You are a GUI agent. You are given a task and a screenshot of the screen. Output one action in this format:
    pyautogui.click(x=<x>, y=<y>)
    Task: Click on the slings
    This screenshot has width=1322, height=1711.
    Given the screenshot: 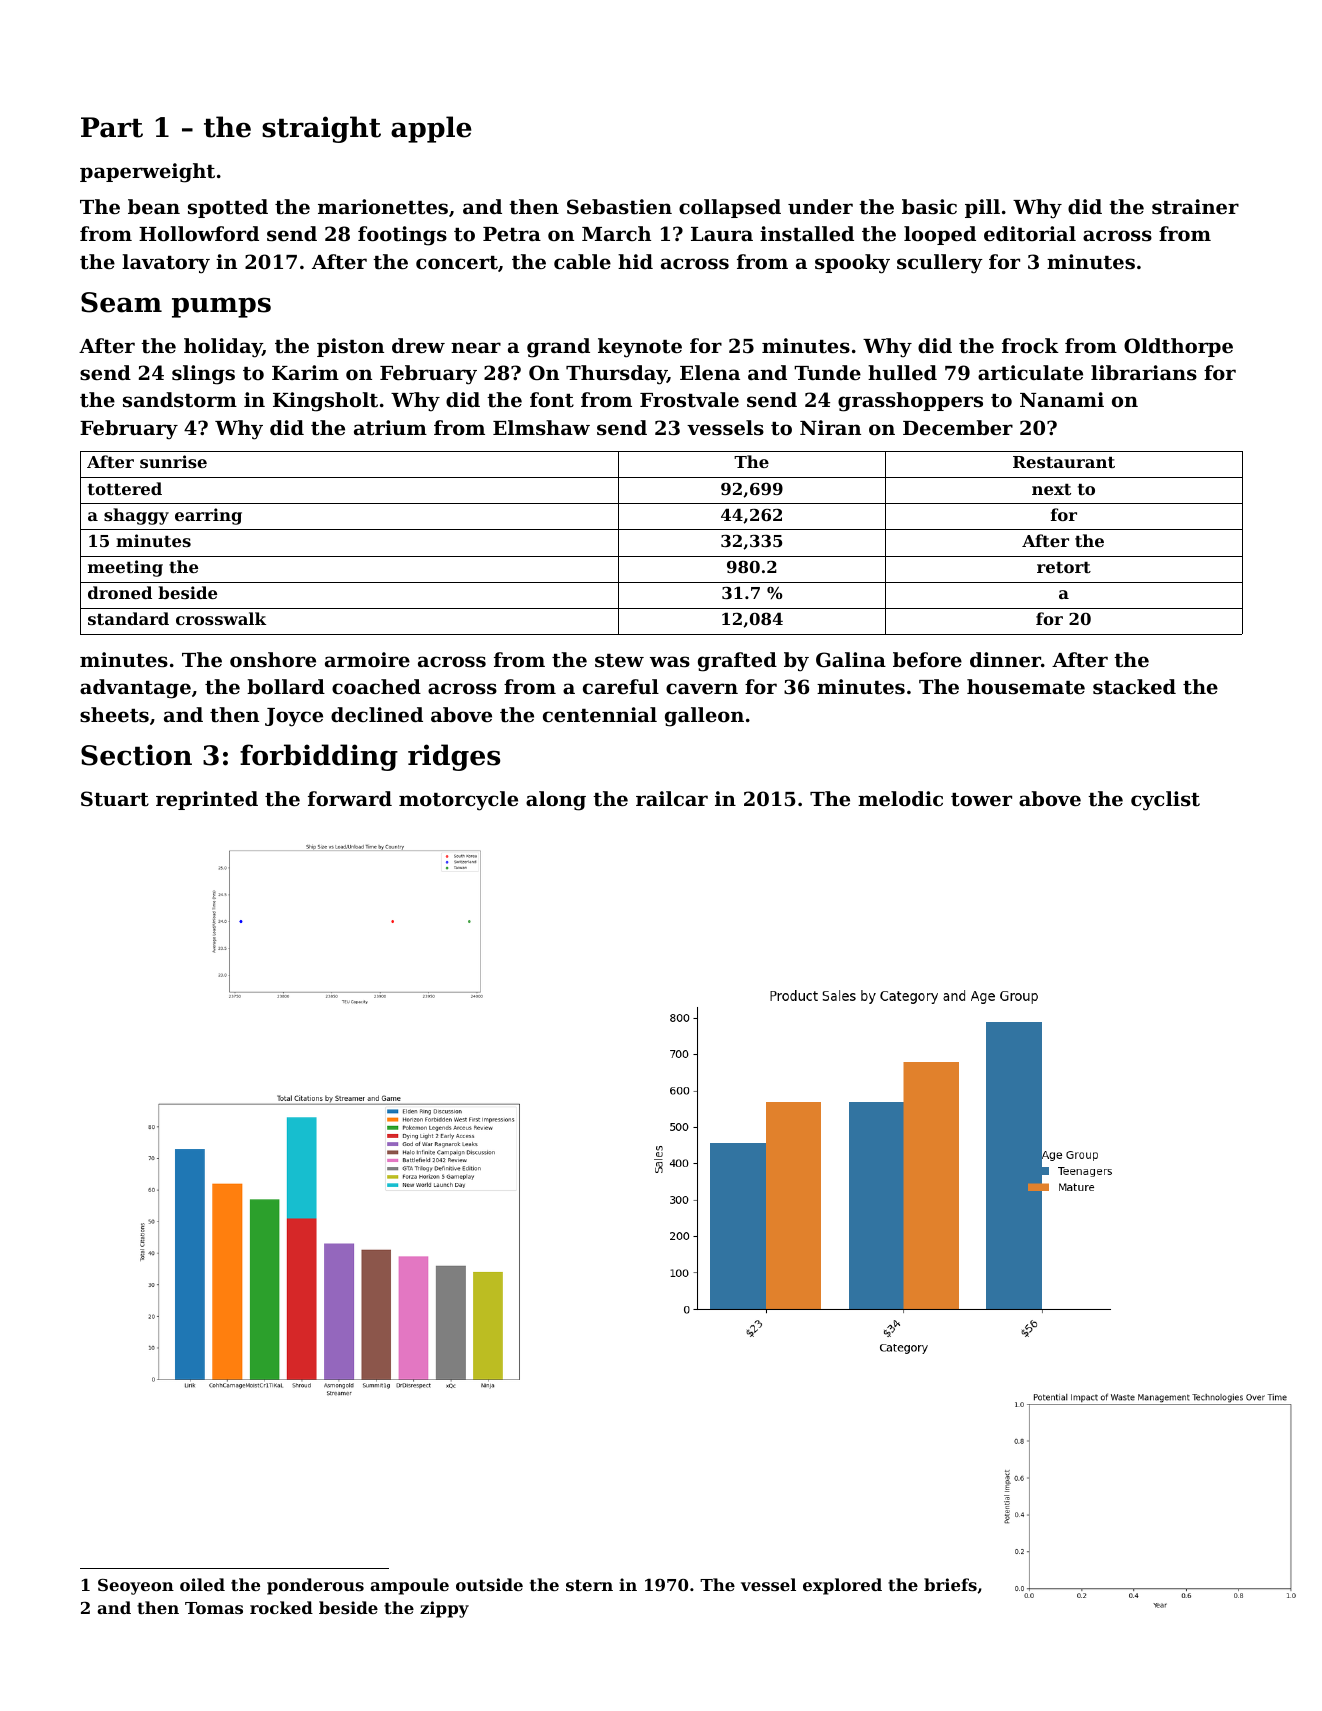 What is the action you would take?
    pyautogui.click(x=203, y=375)
